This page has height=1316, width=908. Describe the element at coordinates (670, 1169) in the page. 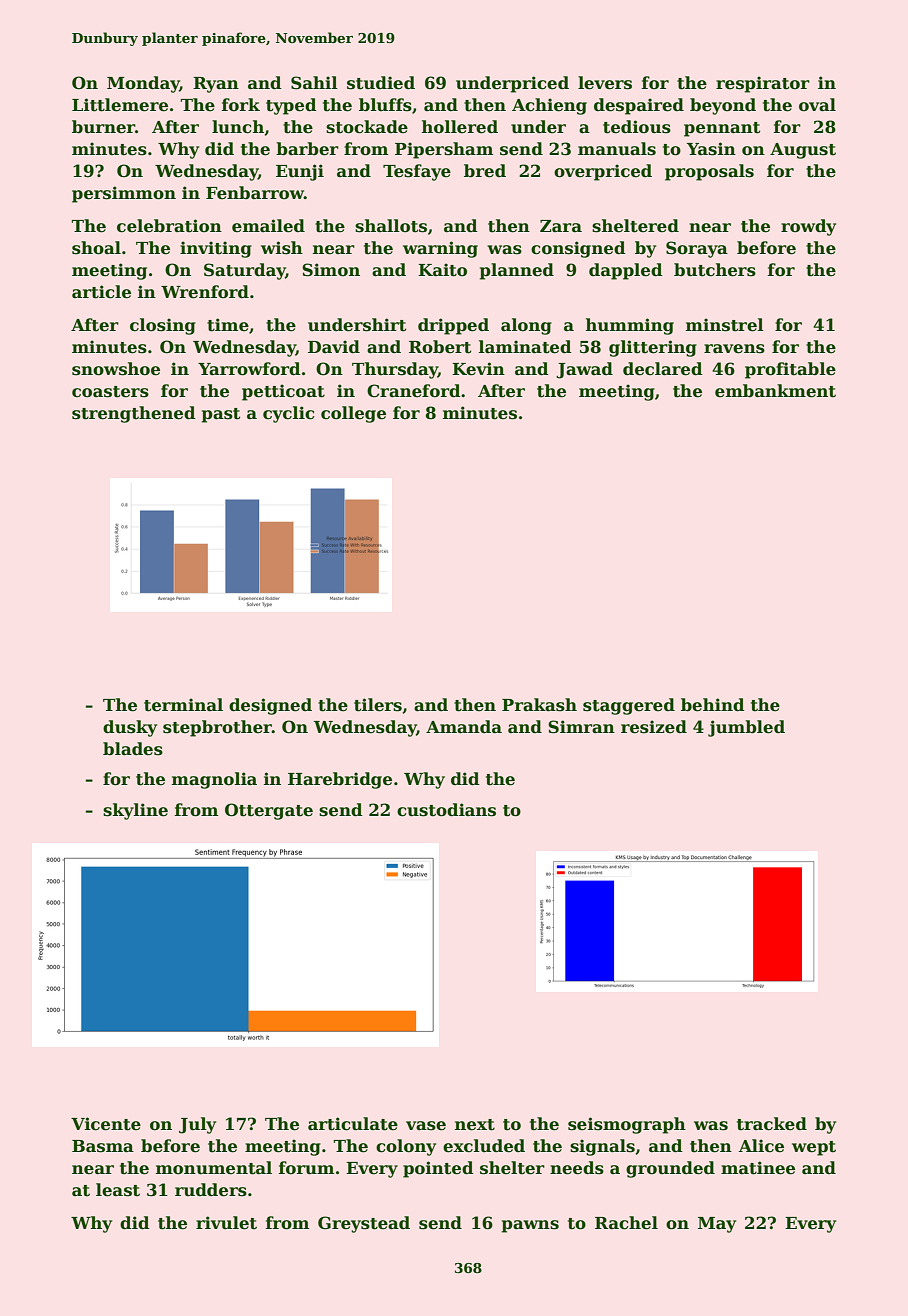

I see `grounded` at that location.
